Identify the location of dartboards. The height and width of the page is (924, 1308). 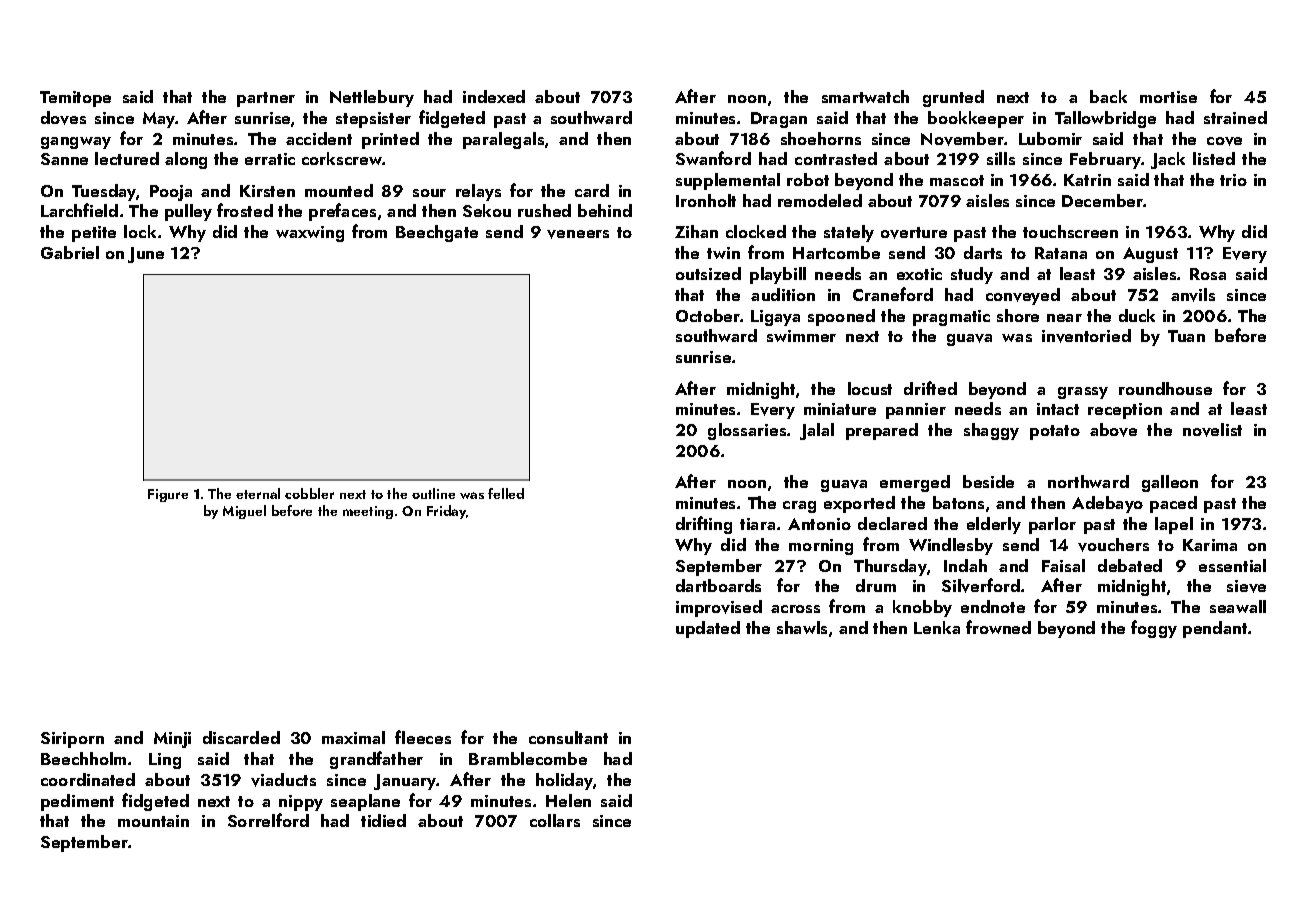
(718, 585).
